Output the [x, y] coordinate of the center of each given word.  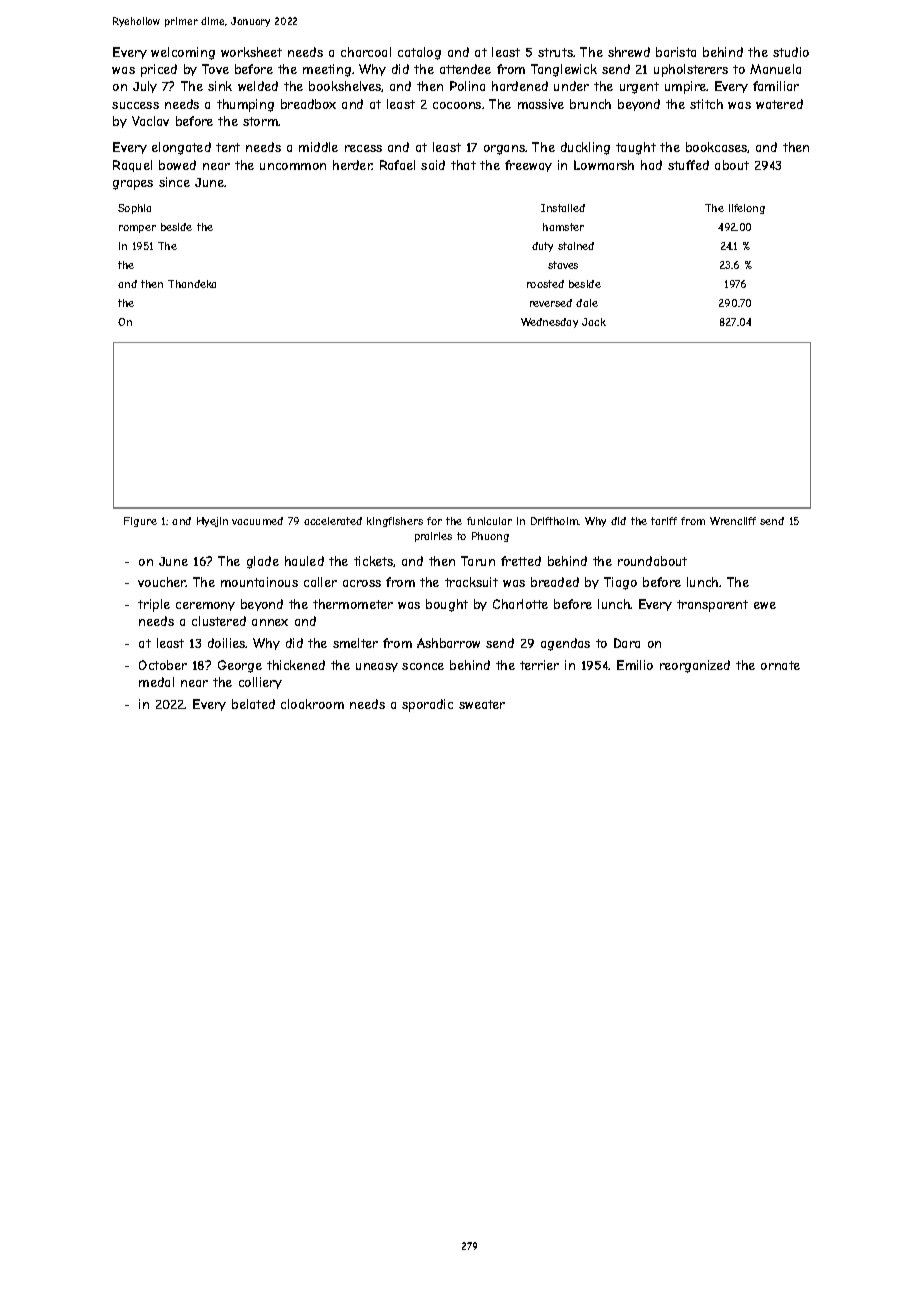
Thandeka [192, 284]
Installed [563, 208]
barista [676, 52]
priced [159, 70]
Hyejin [212, 522]
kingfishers [395, 522]
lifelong [747, 209]
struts [555, 52]
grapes [133, 185]
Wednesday [549, 323]
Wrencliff [733, 521]
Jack [594, 322]
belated [253, 704]
